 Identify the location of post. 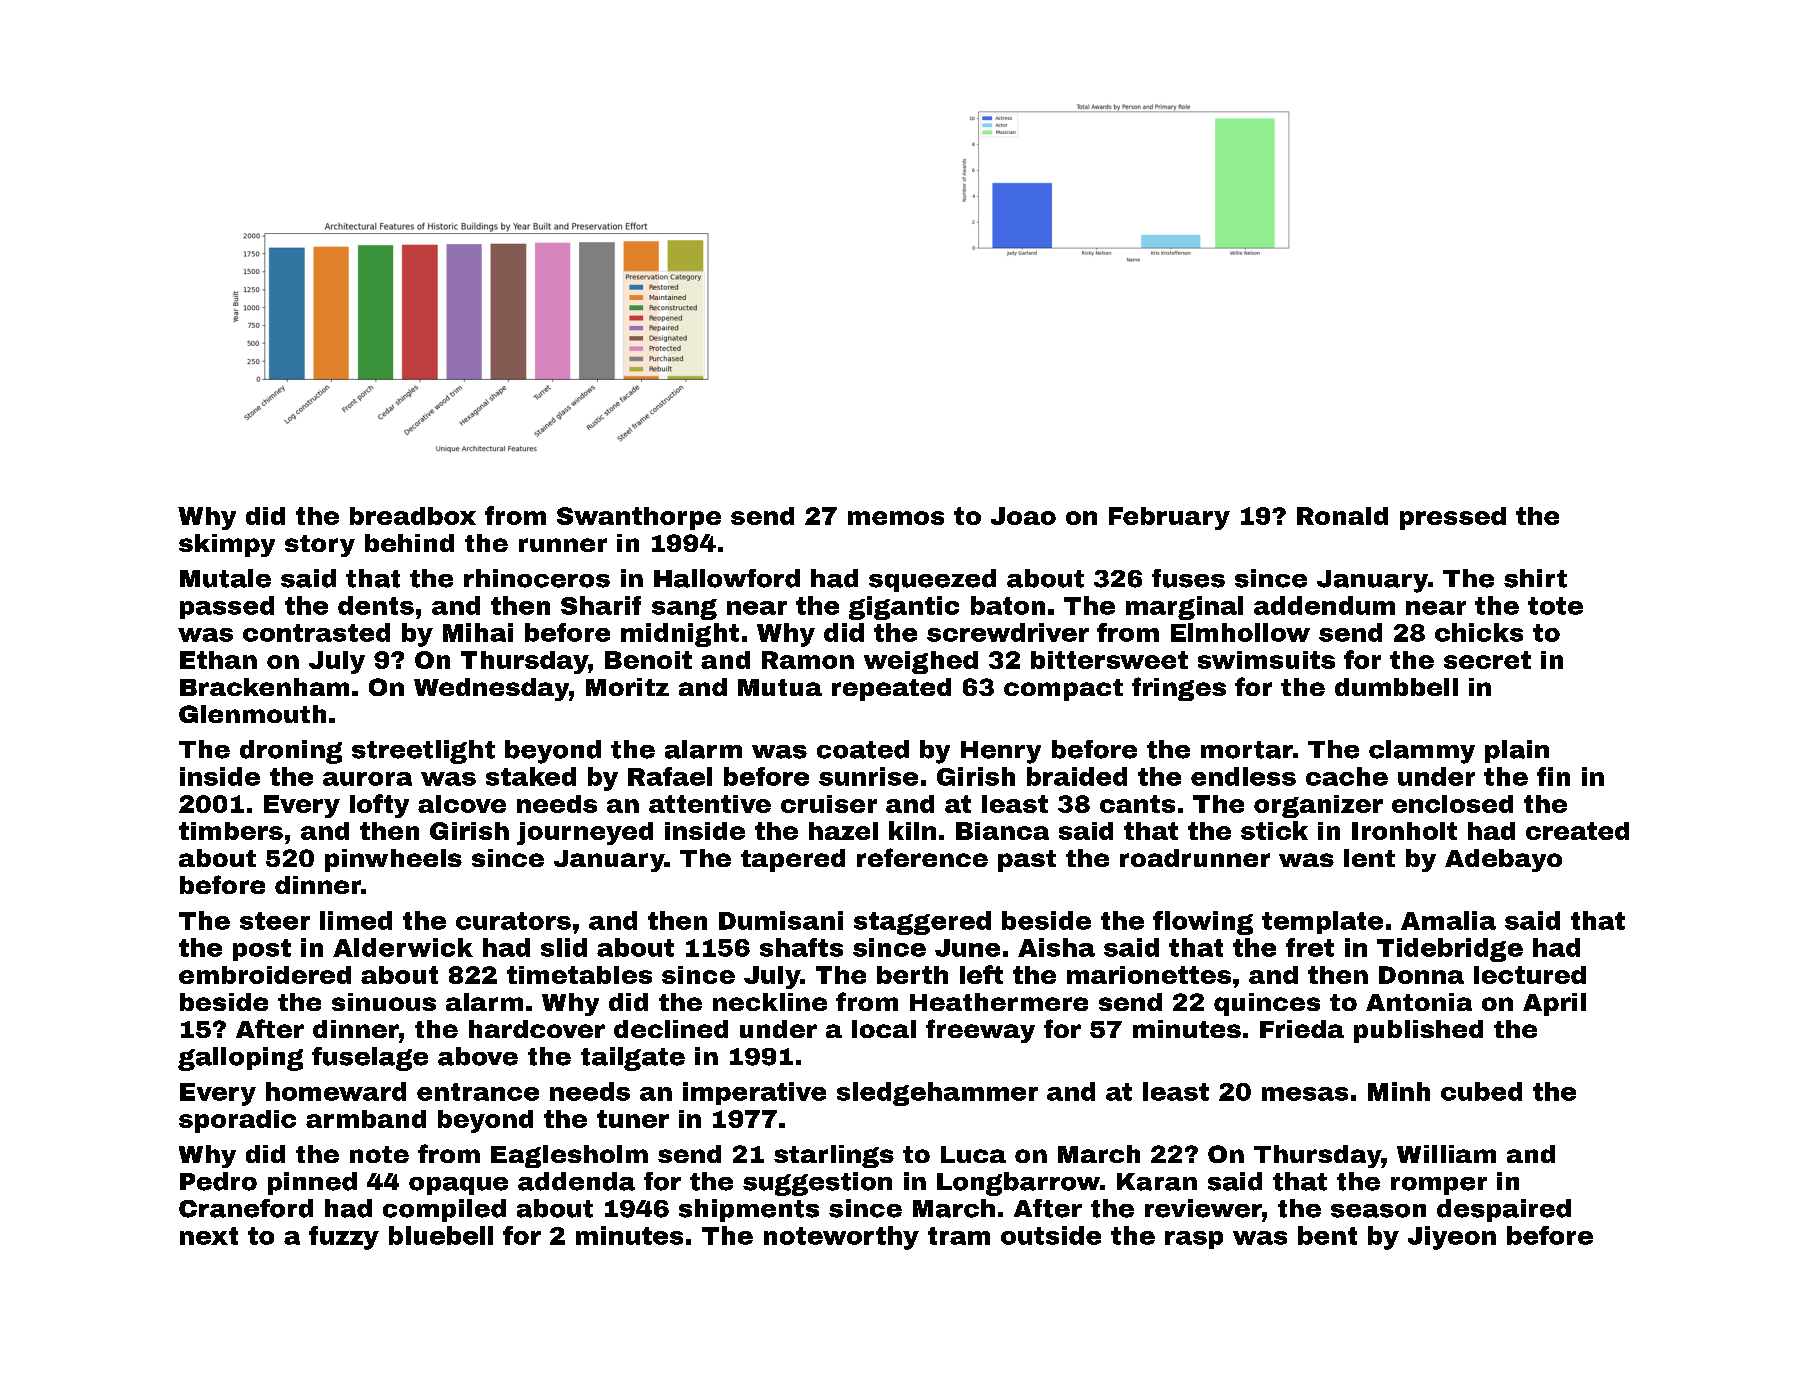
(262, 950).
